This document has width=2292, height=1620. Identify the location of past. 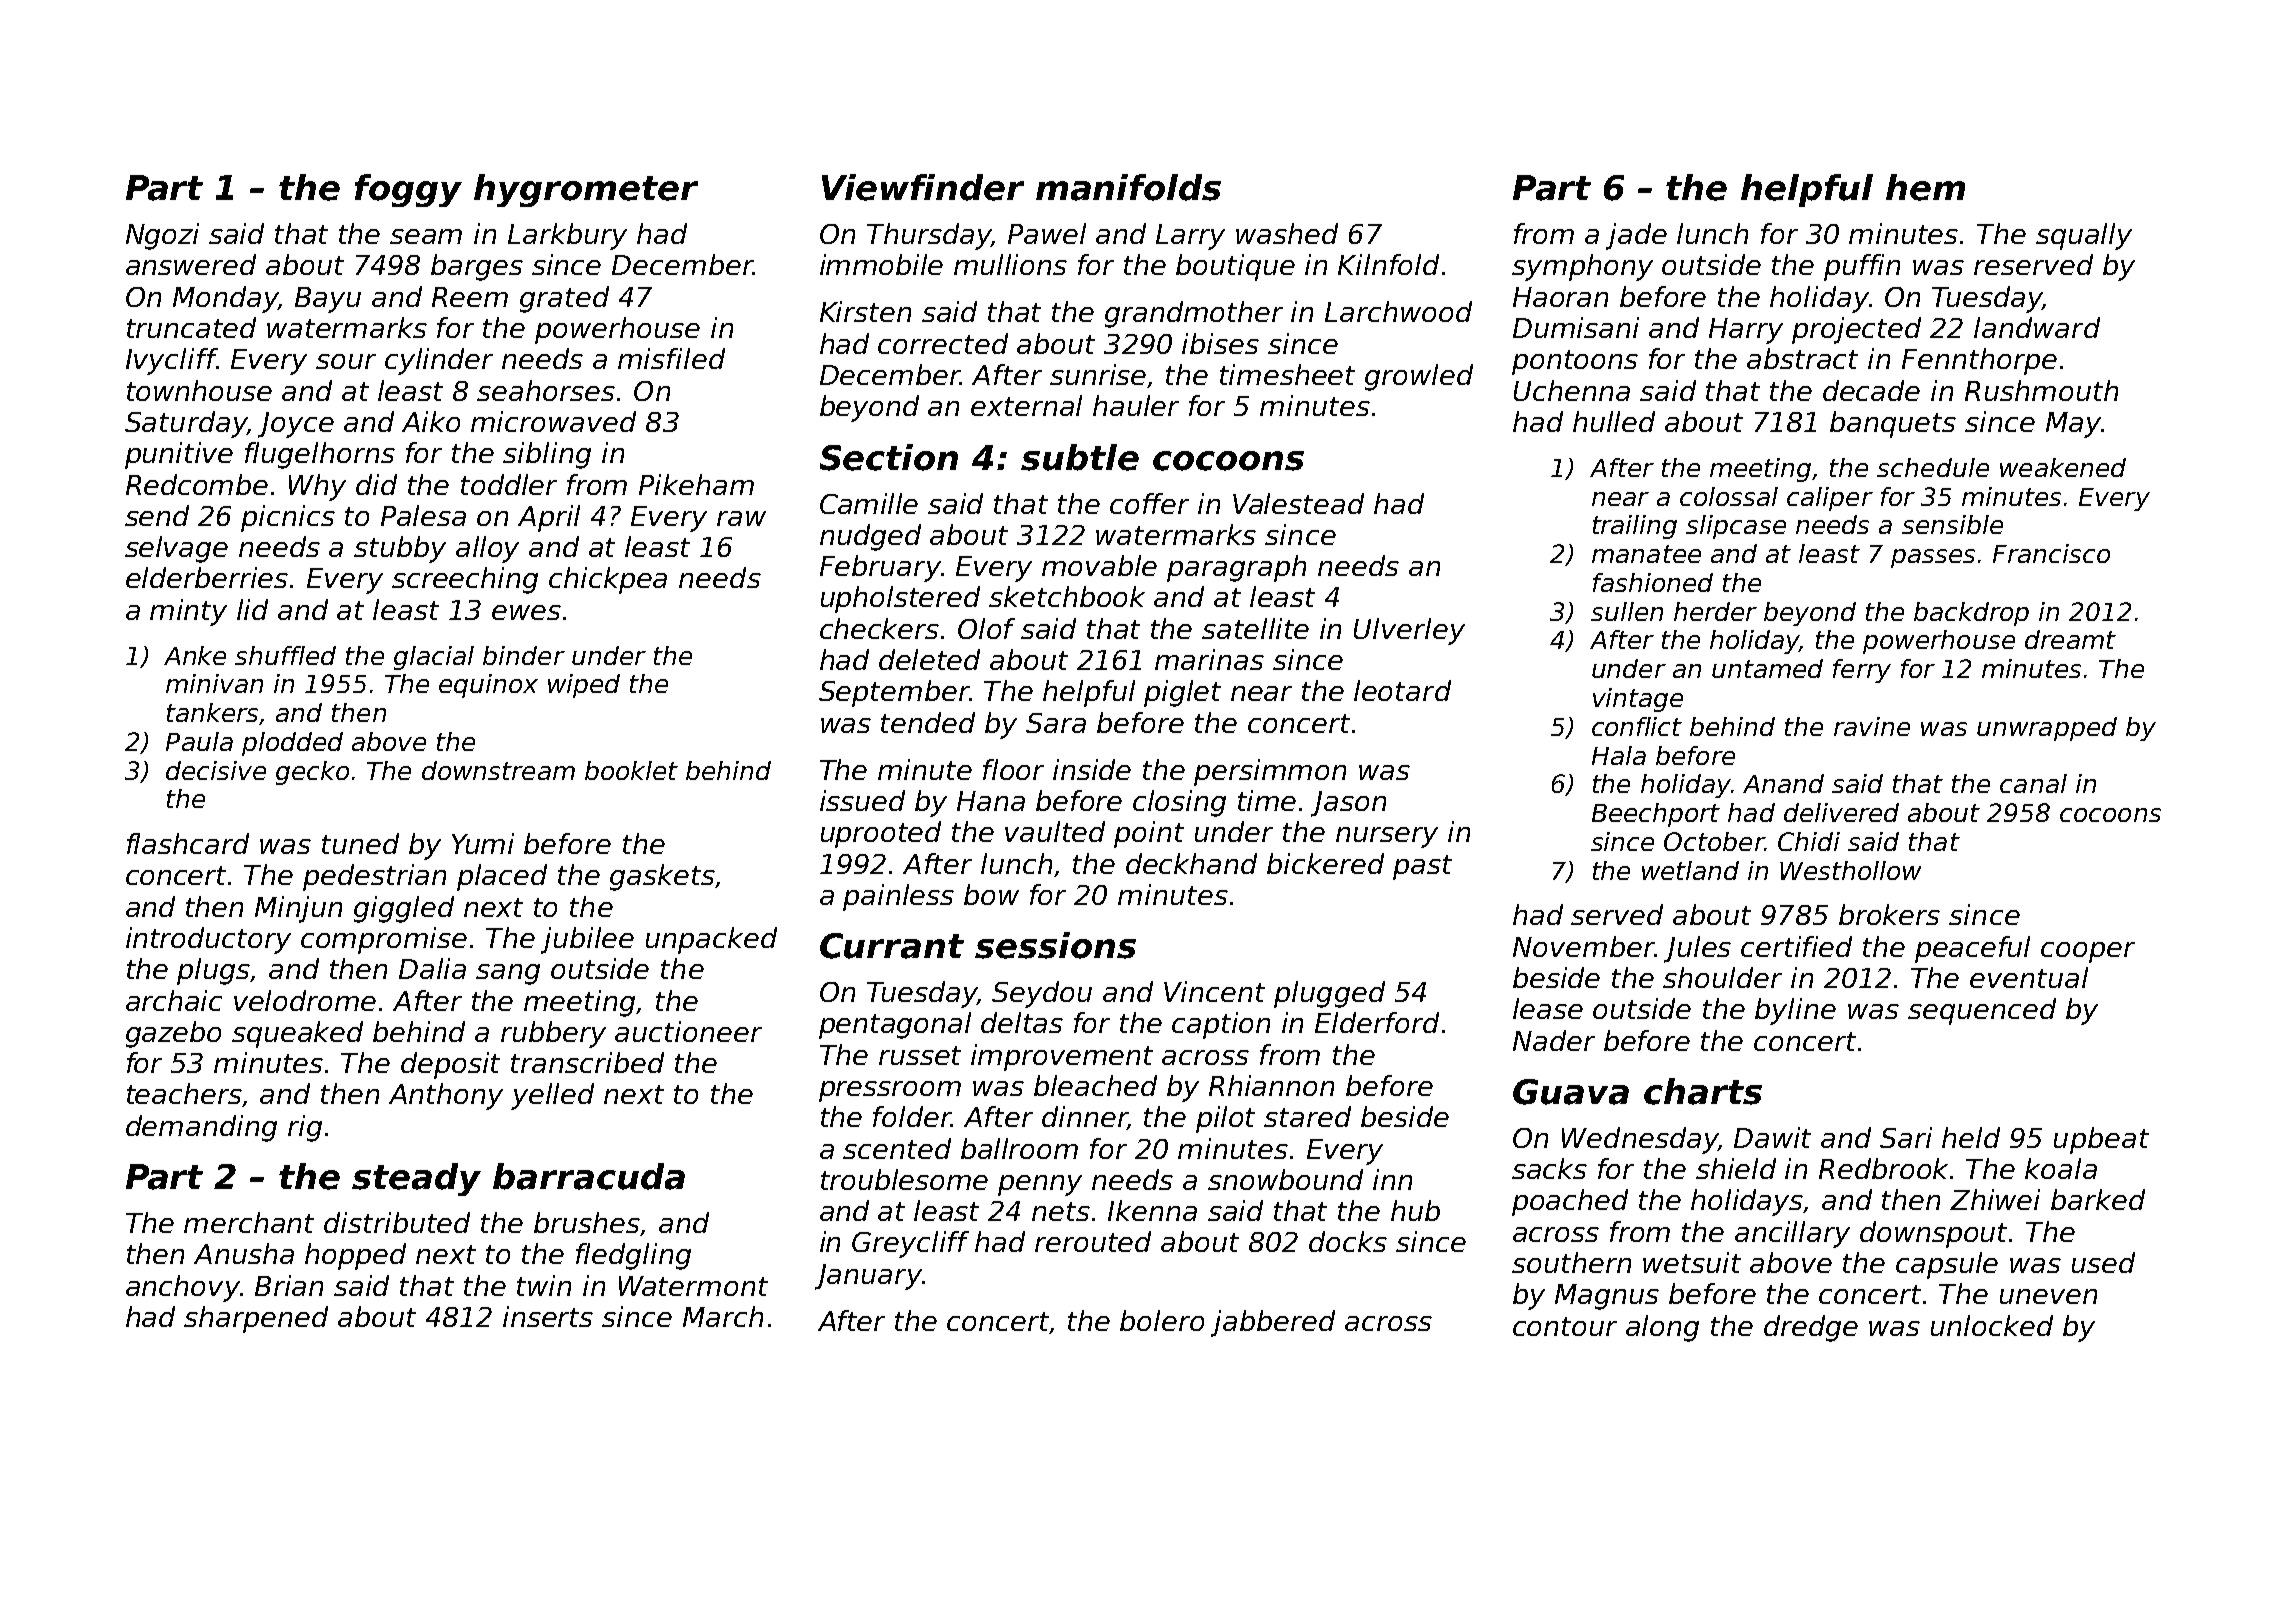
(1422, 867).
